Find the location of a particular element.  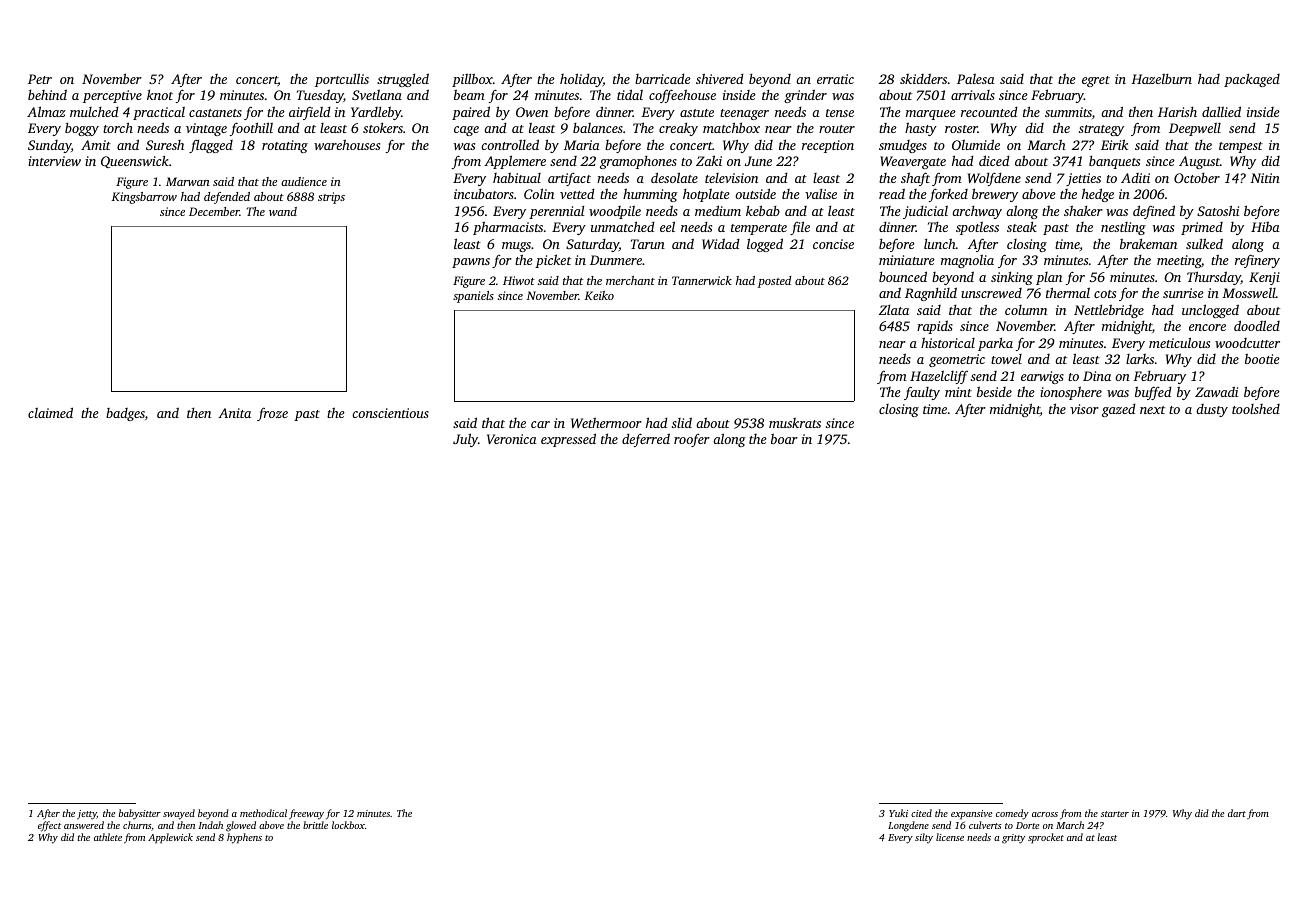

froze is located at coordinates (272, 414).
